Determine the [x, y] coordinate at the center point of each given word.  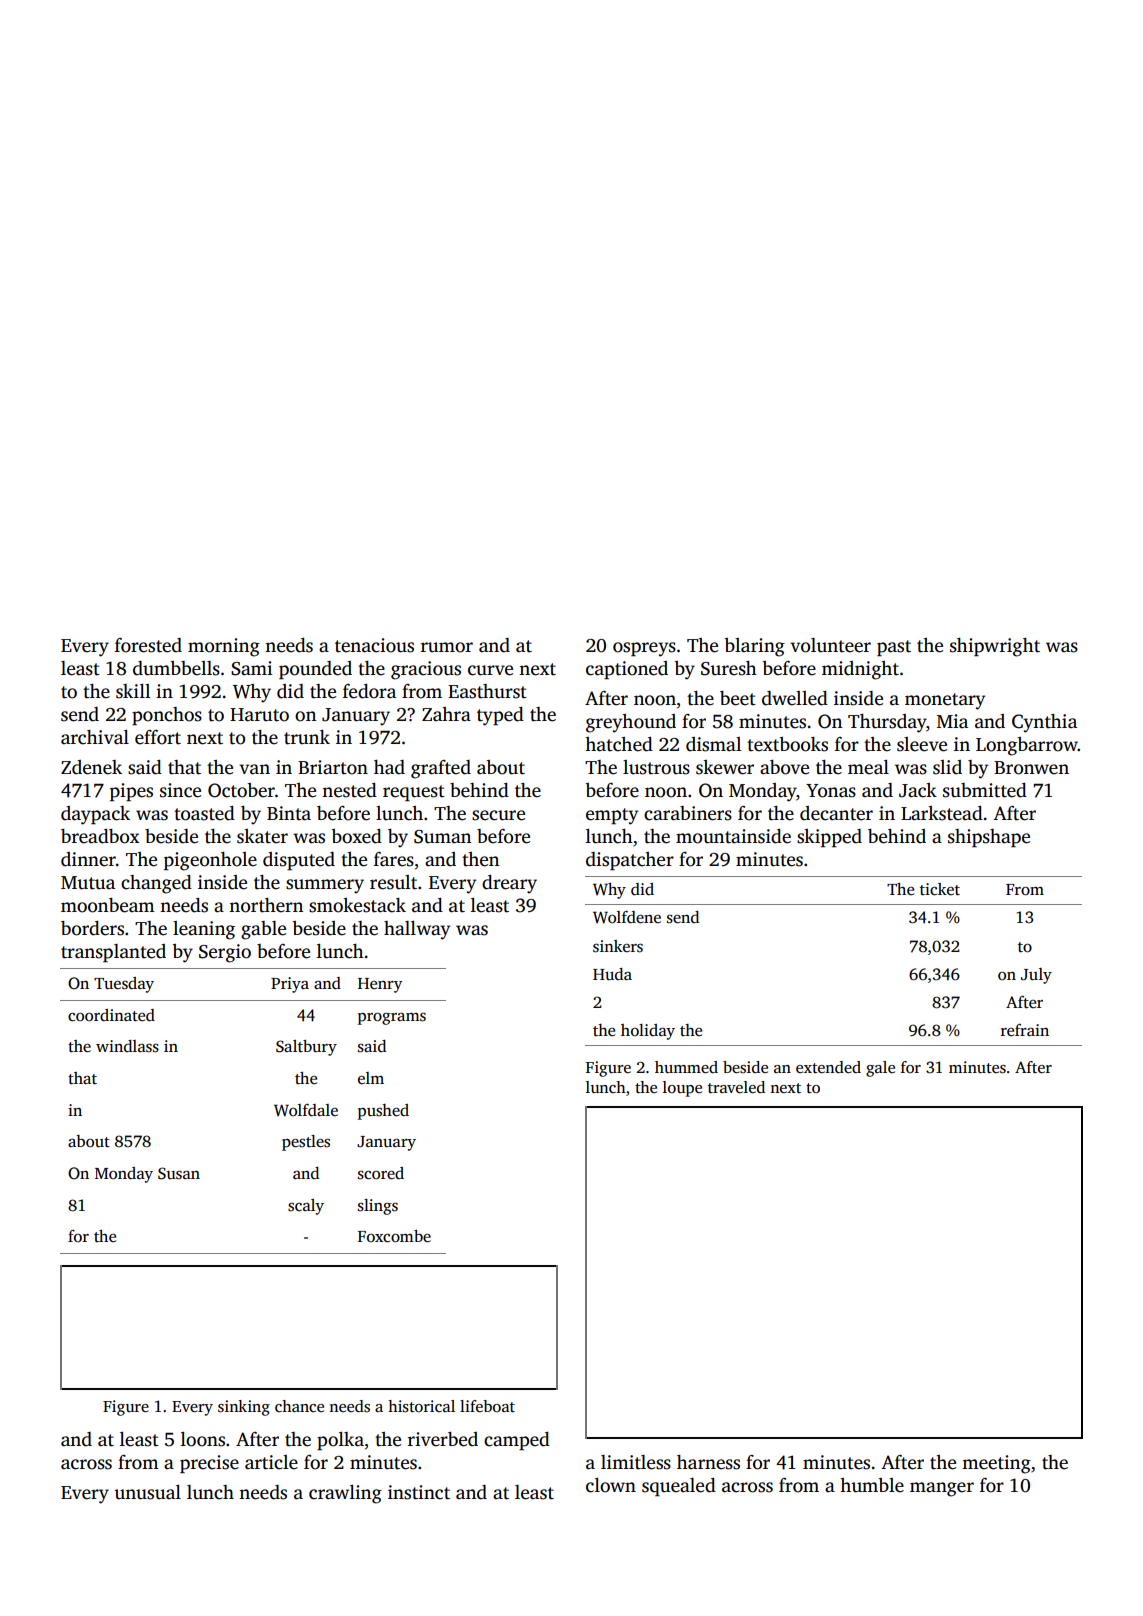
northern [266, 905]
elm [371, 1078]
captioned [627, 670]
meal [868, 767]
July [1036, 976]
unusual [147, 1492]
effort [158, 737]
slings [378, 1207]
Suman [442, 837]
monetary [945, 701]
